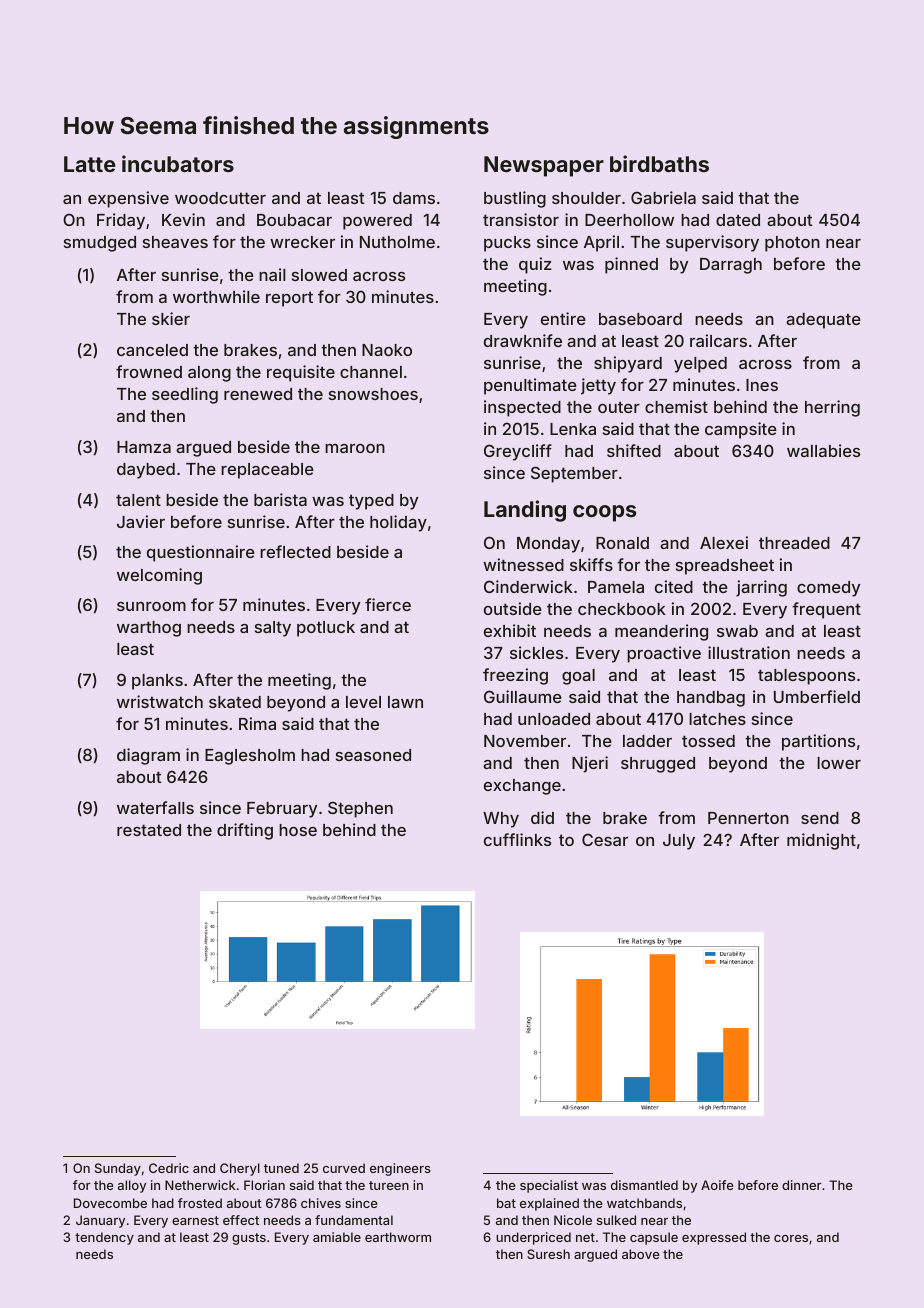 This screenshot has width=924, height=1308. What do you see at coordinates (149, 830) in the screenshot?
I see `restated` at bounding box center [149, 830].
